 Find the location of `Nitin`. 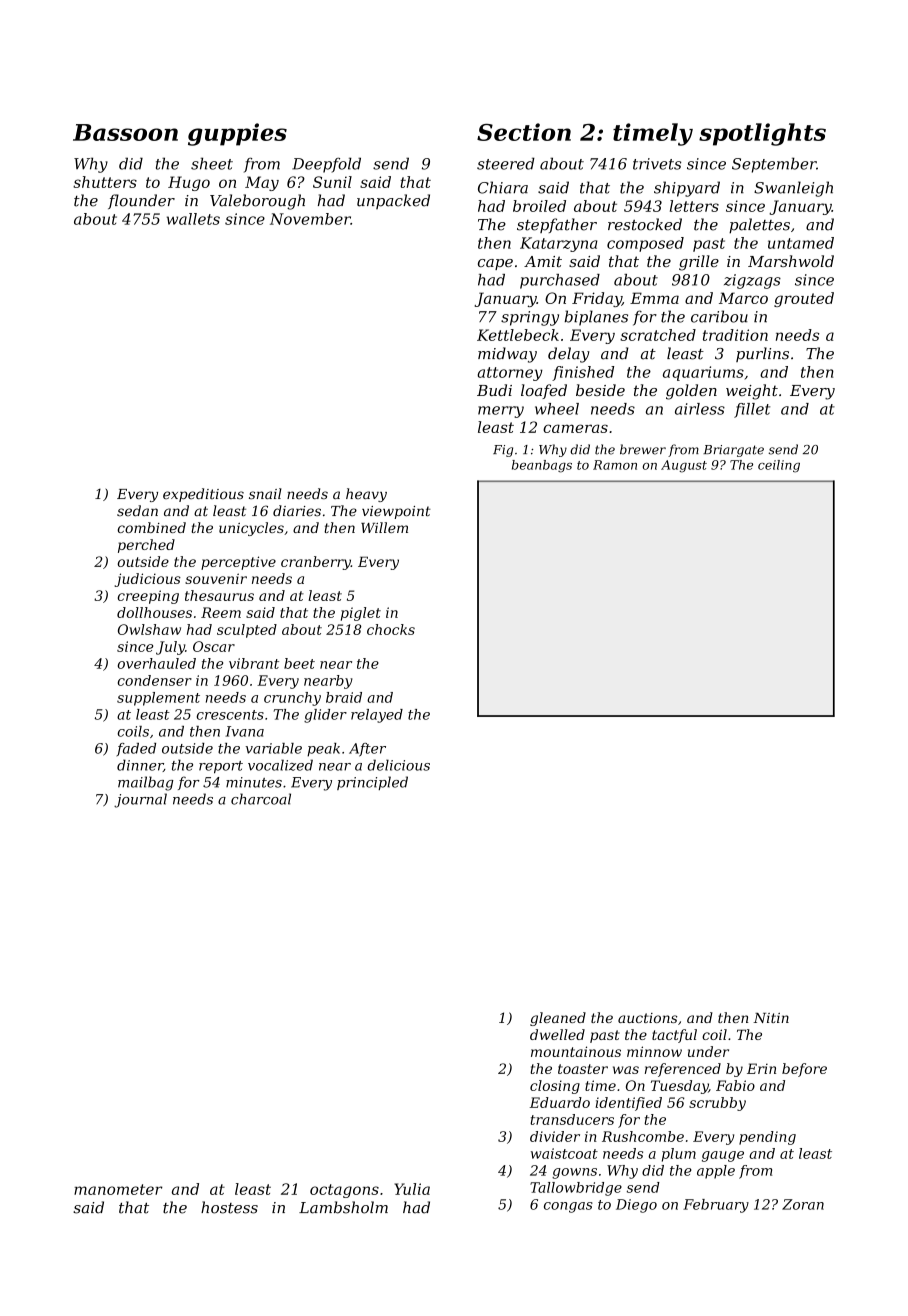

Nitin is located at coordinates (771, 1018).
